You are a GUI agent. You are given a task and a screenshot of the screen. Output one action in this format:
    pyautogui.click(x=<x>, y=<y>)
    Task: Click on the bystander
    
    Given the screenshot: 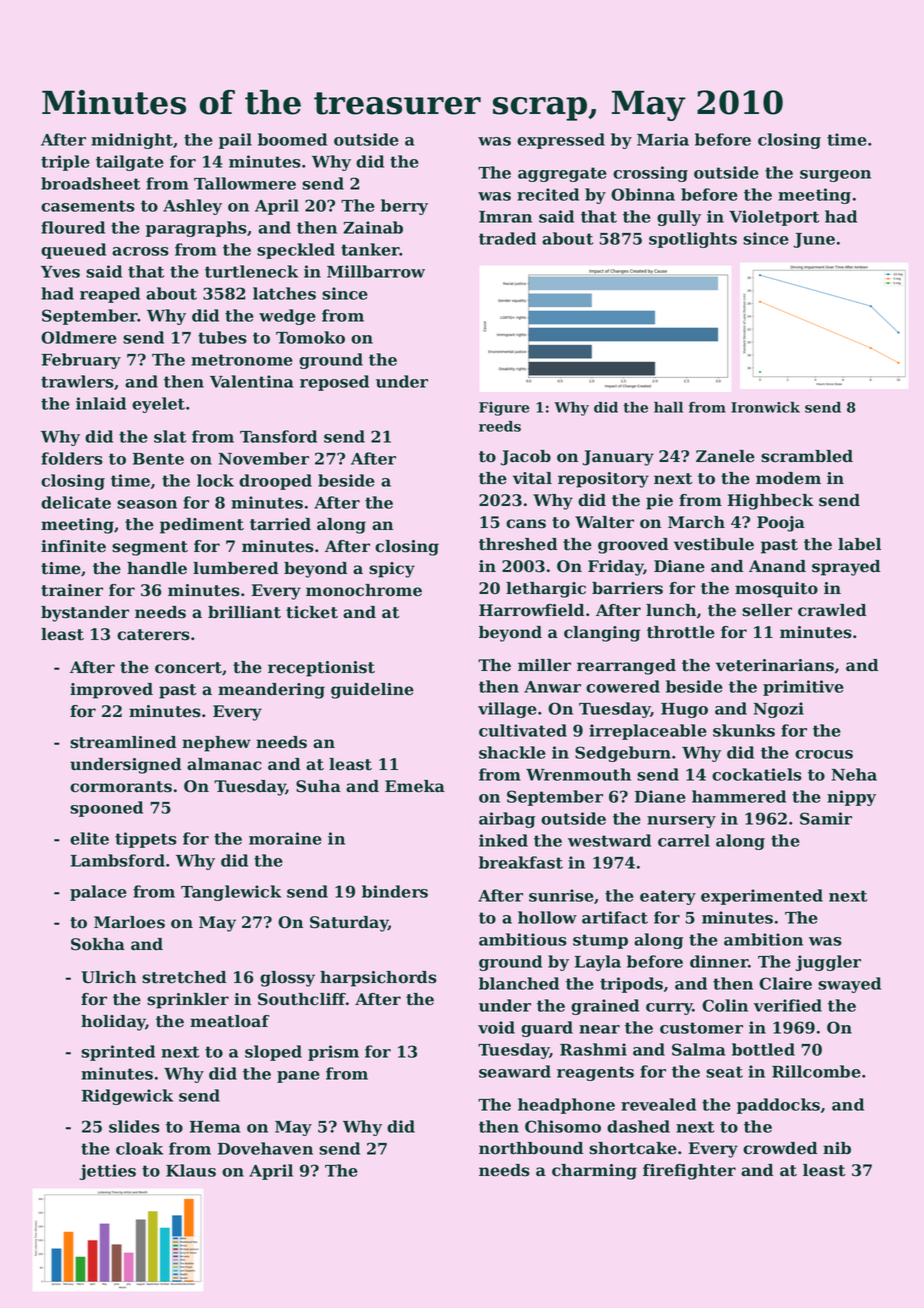 What is the action you would take?
    pyautogui.click(x=85, y=614)
